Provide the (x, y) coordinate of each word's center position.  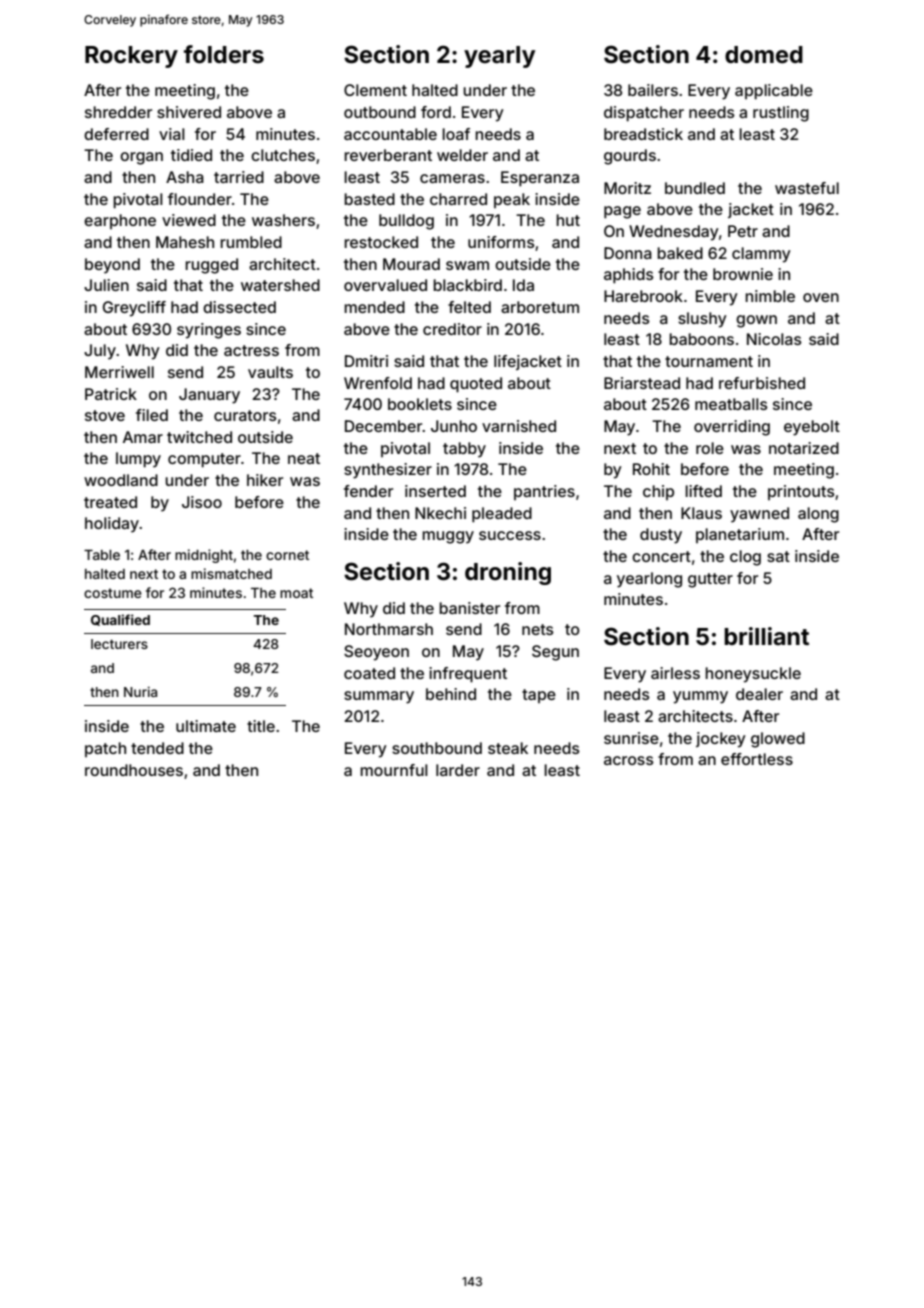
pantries (544, 492)
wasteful (807, 188)
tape (539, 696)
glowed (778, 740)
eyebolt (812, 428)
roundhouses (134, 770)
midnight (204, 556)
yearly (499, 57)
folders (224, 54)
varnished (519, 426)
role (710, 448)
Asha (185, 177)
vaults (270, 372)
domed (764, 55)
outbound (380, 112)
